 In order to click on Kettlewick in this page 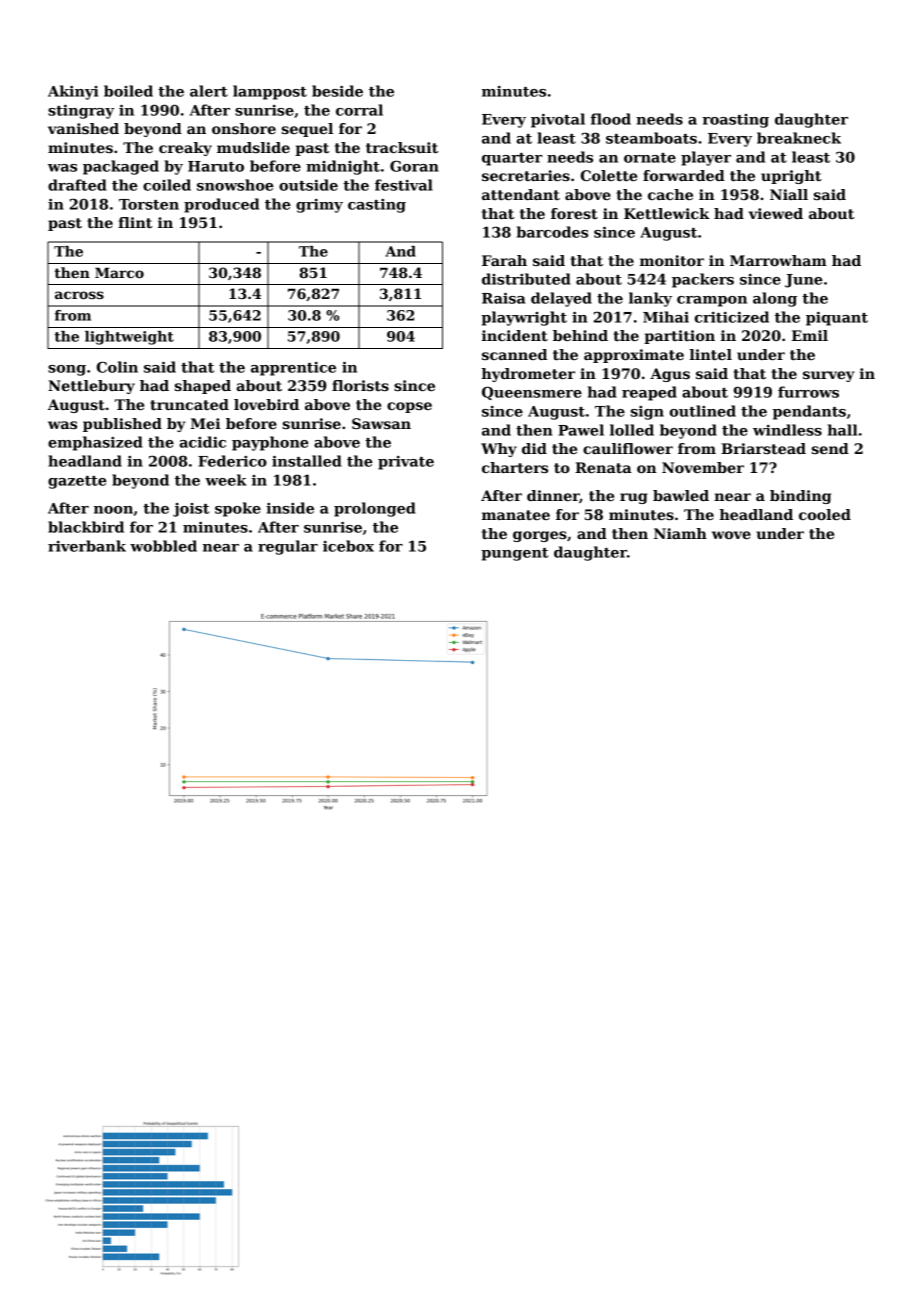, I will do `click(667, 213)`.
